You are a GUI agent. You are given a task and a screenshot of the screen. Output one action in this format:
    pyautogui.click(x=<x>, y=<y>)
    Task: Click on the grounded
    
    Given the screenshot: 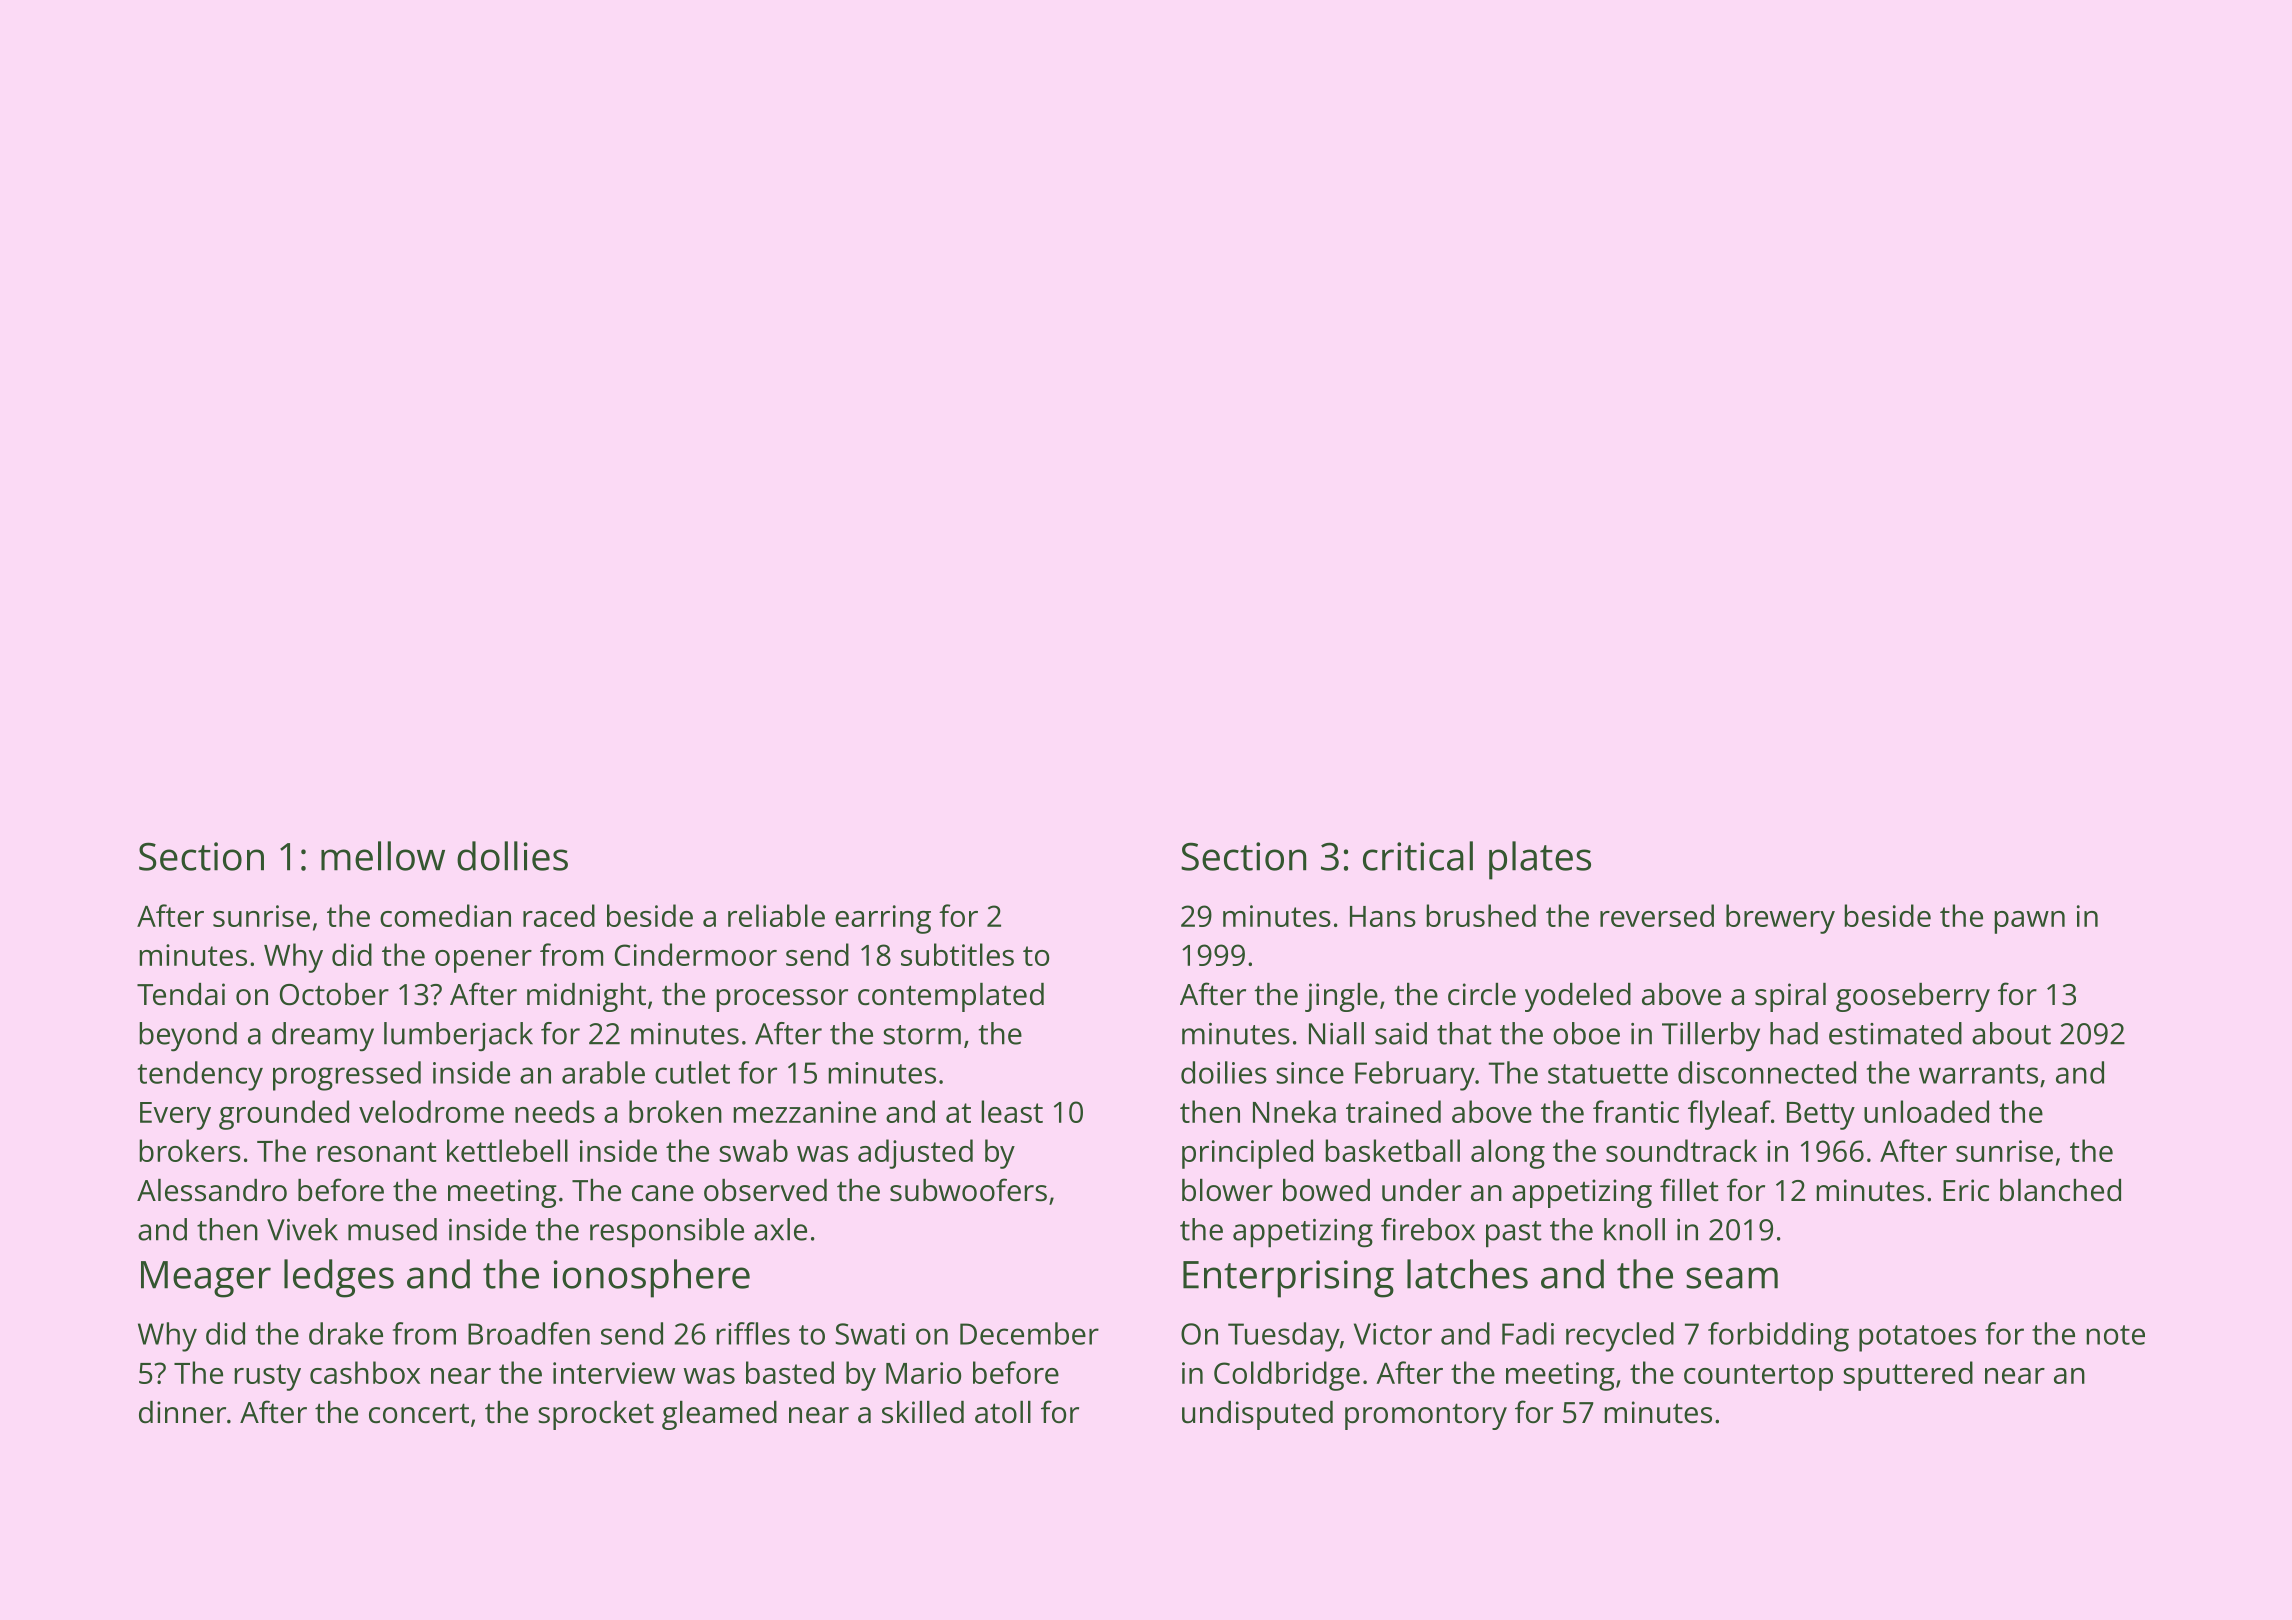 What is the action you would take?
    pyautogui.click(x=284, y=1115)
